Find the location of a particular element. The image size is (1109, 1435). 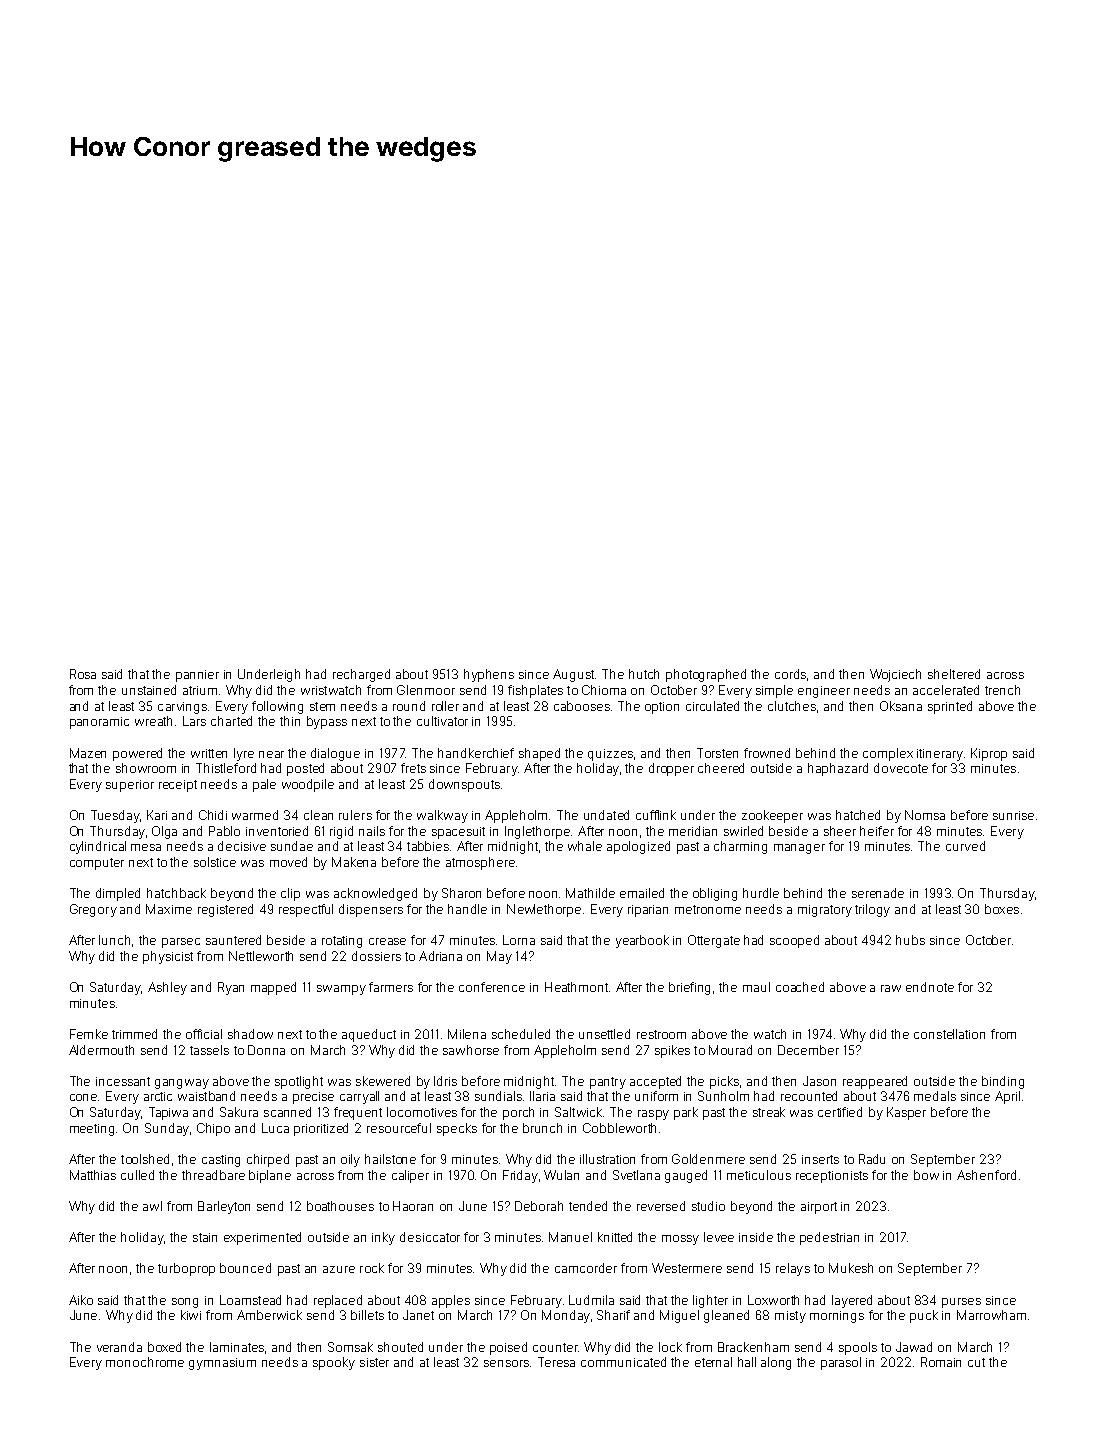

quizzes is located at coordinates (610, 755).
